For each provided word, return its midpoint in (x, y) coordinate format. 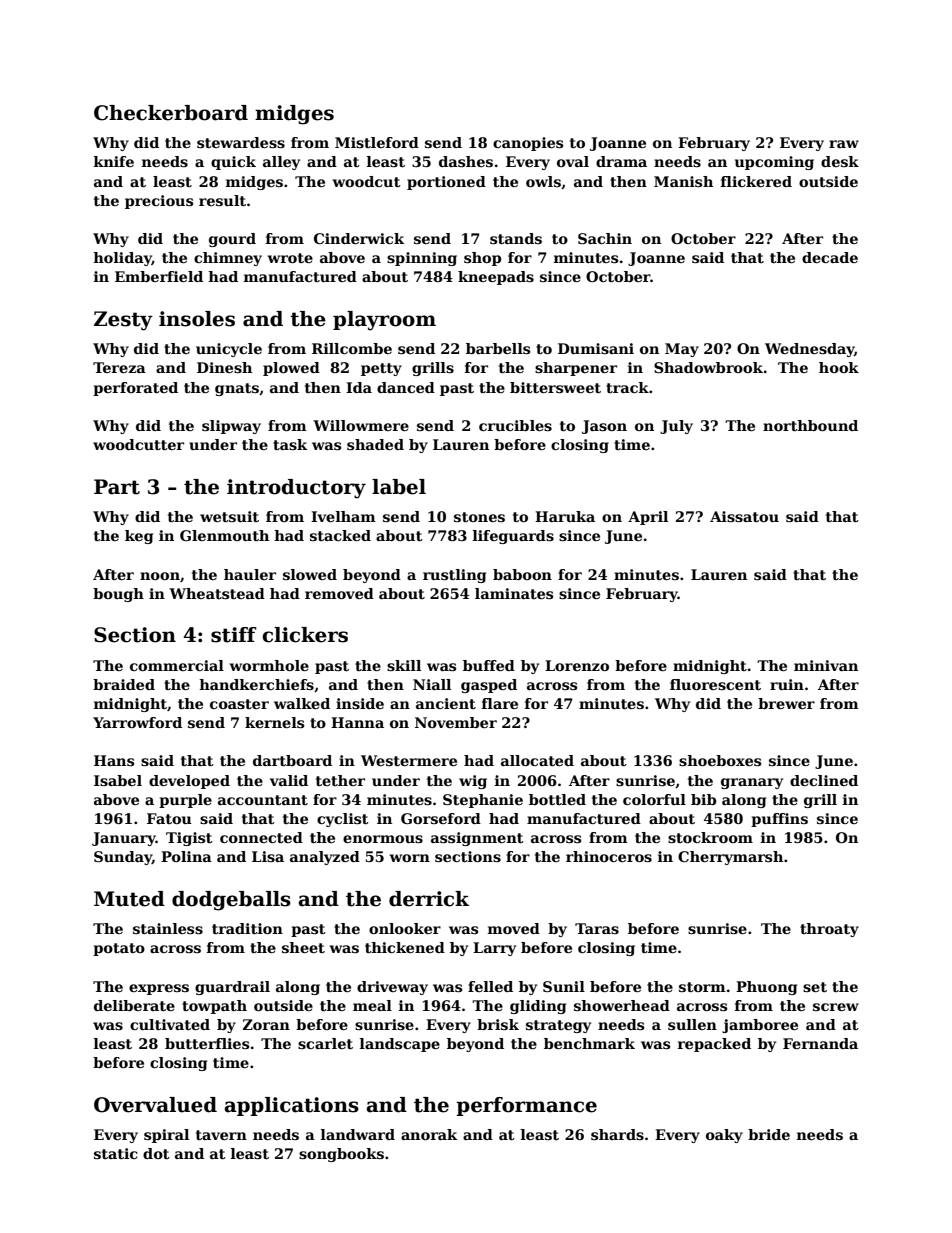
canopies (528, 144)
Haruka (565, 516)
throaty (829, 930)
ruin (787, 684)
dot (156, 1153)
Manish (683, 181)
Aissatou (744, 516)
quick (233, 163)
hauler (250, 574)
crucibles (515, 425)
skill (404, 665)
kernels (274, 722)
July (676, 427)
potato (119, 949)
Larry (494, 949)
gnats (237, 389)
